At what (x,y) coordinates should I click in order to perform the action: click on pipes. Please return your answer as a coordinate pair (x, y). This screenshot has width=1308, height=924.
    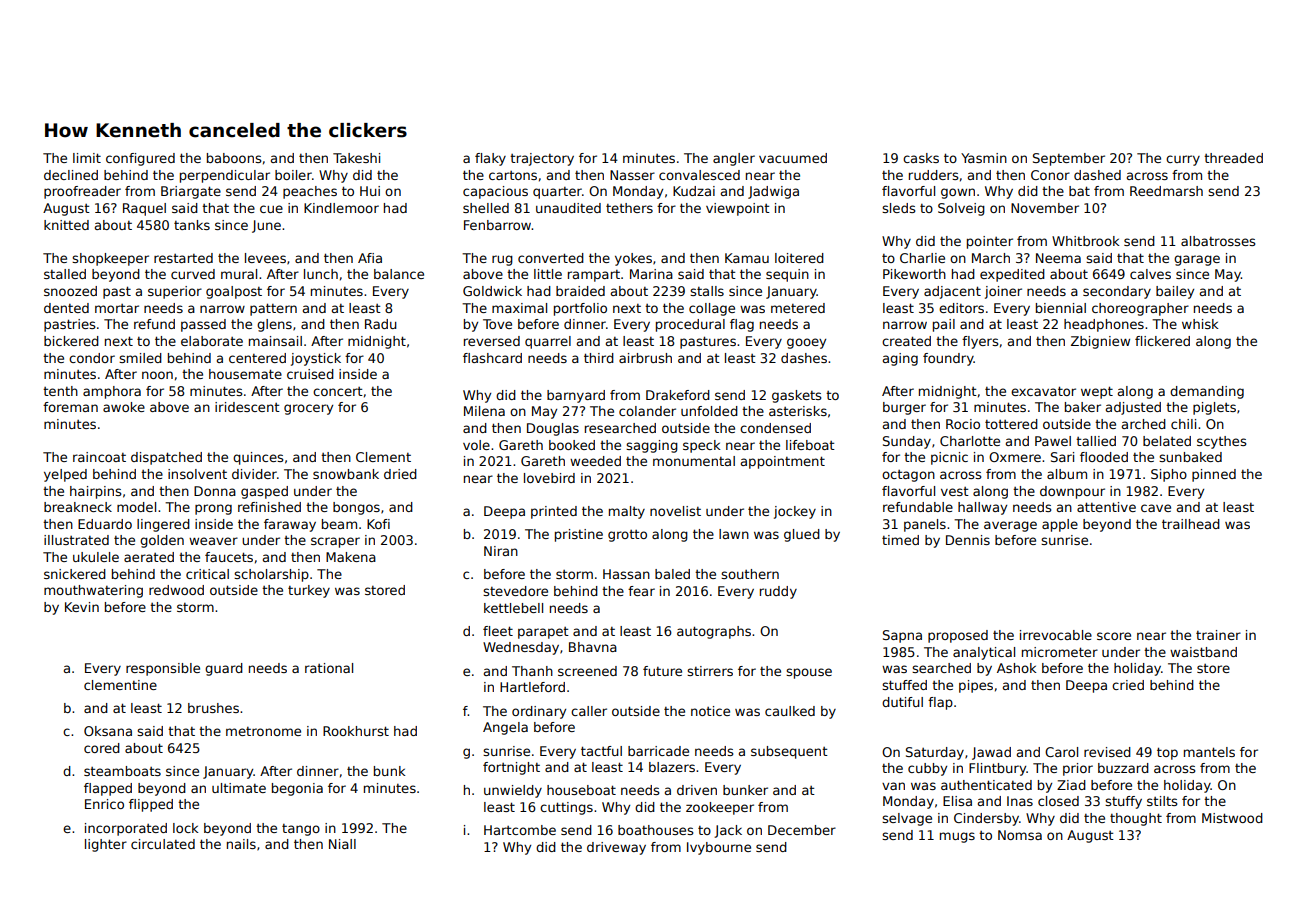
    Looking at the image, I should click on (976, 686).
